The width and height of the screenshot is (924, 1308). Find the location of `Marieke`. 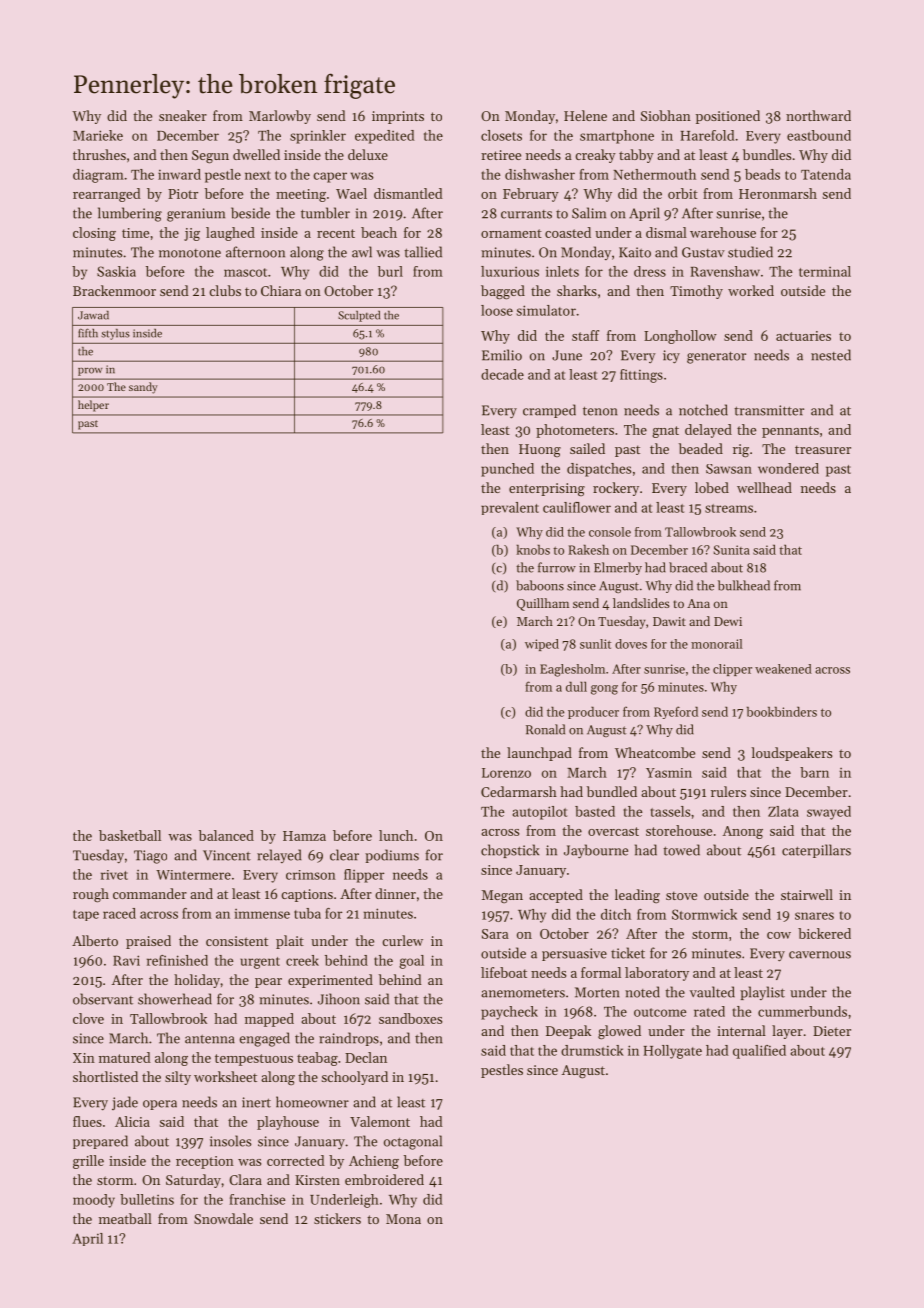

Marieke is located at coordinates (98, 135).
